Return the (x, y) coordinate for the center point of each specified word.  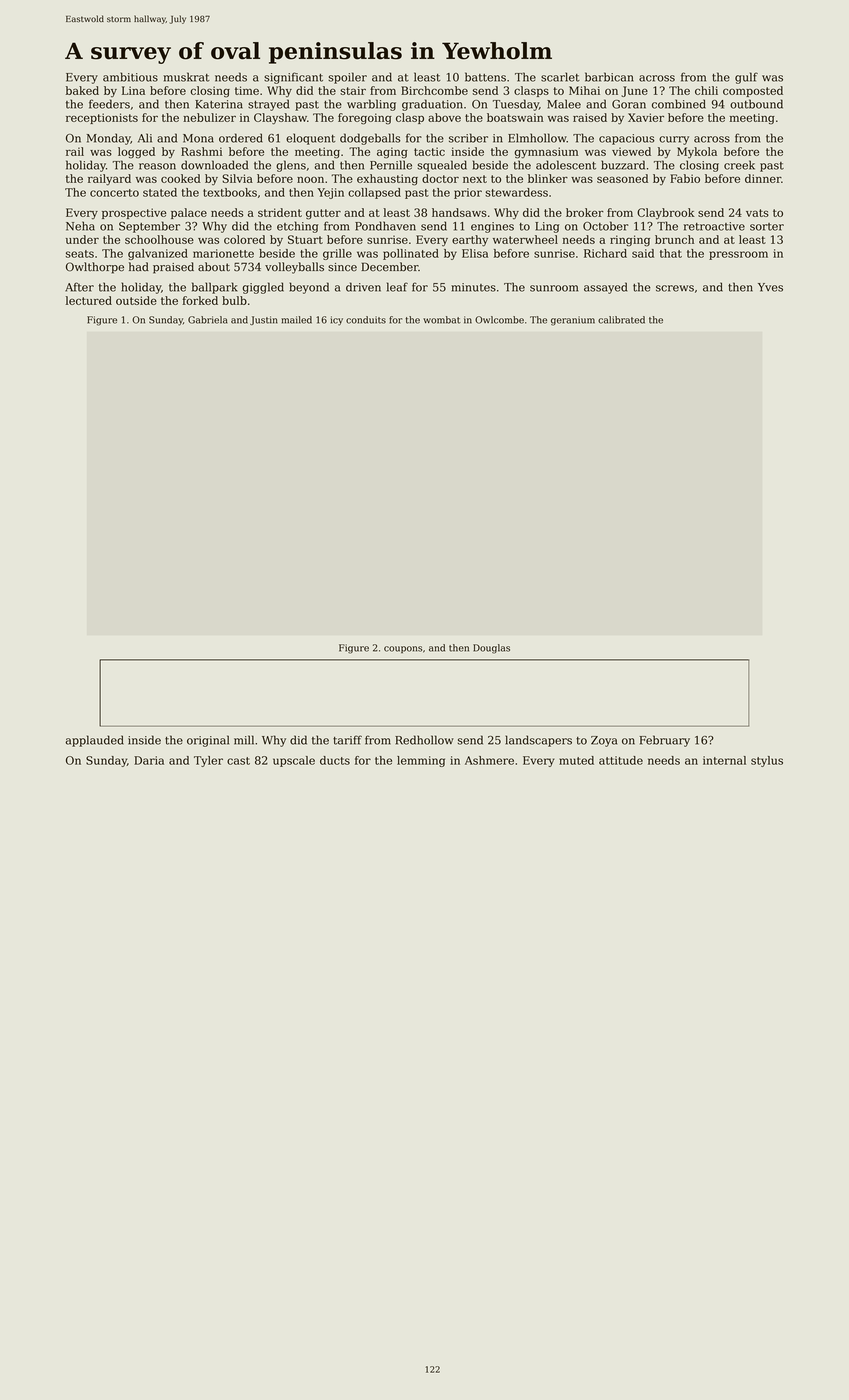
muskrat (186, 77)
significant (293, 78)
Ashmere (489, 760)
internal (724, 760)
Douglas (491, 649)
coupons (403, 649)
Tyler (208, 761)
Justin (264, 320)
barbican (609, 77)
